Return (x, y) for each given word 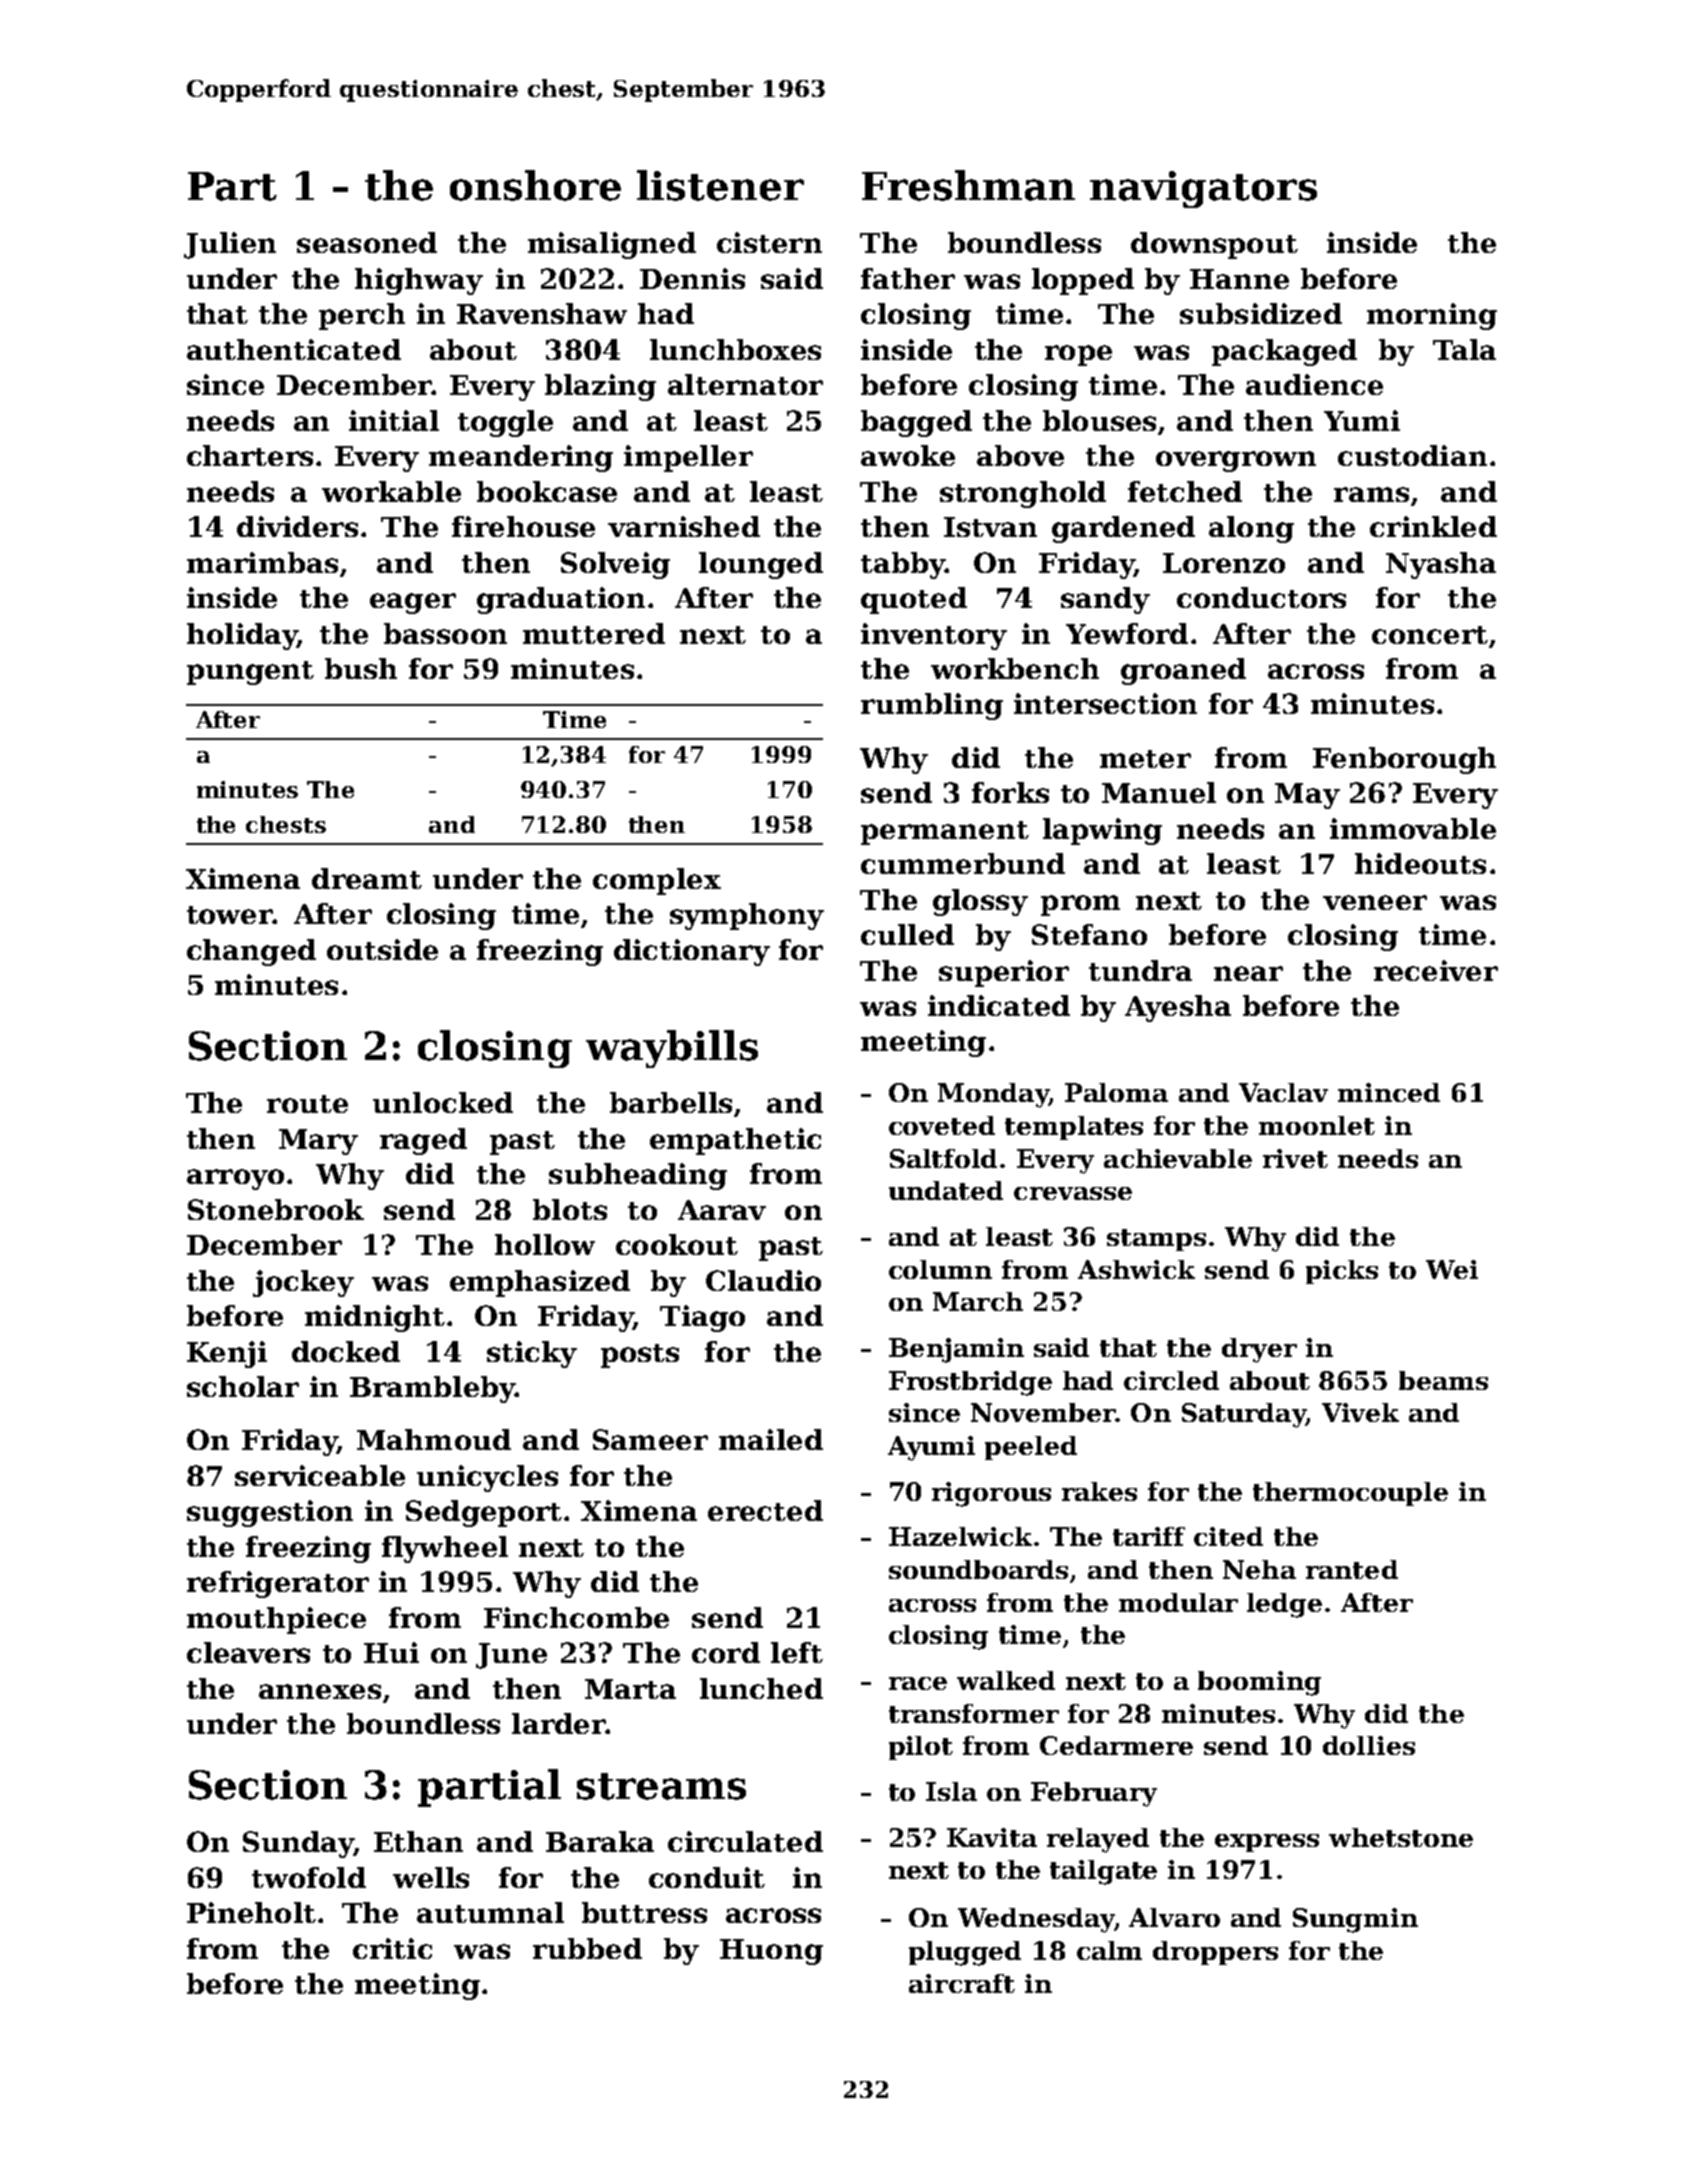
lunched (761, 1688)
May (1307, 796)
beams (1443, 1380)
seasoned (367, 242)
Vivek (1360, 1412)
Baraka (600, 1841)
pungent (250, 673)
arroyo (235, 1179)
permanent (945, 833)
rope (1078, 355)
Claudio (763, 1280)
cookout (677, 1244)
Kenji (227, 1354)
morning (1432, 316)
